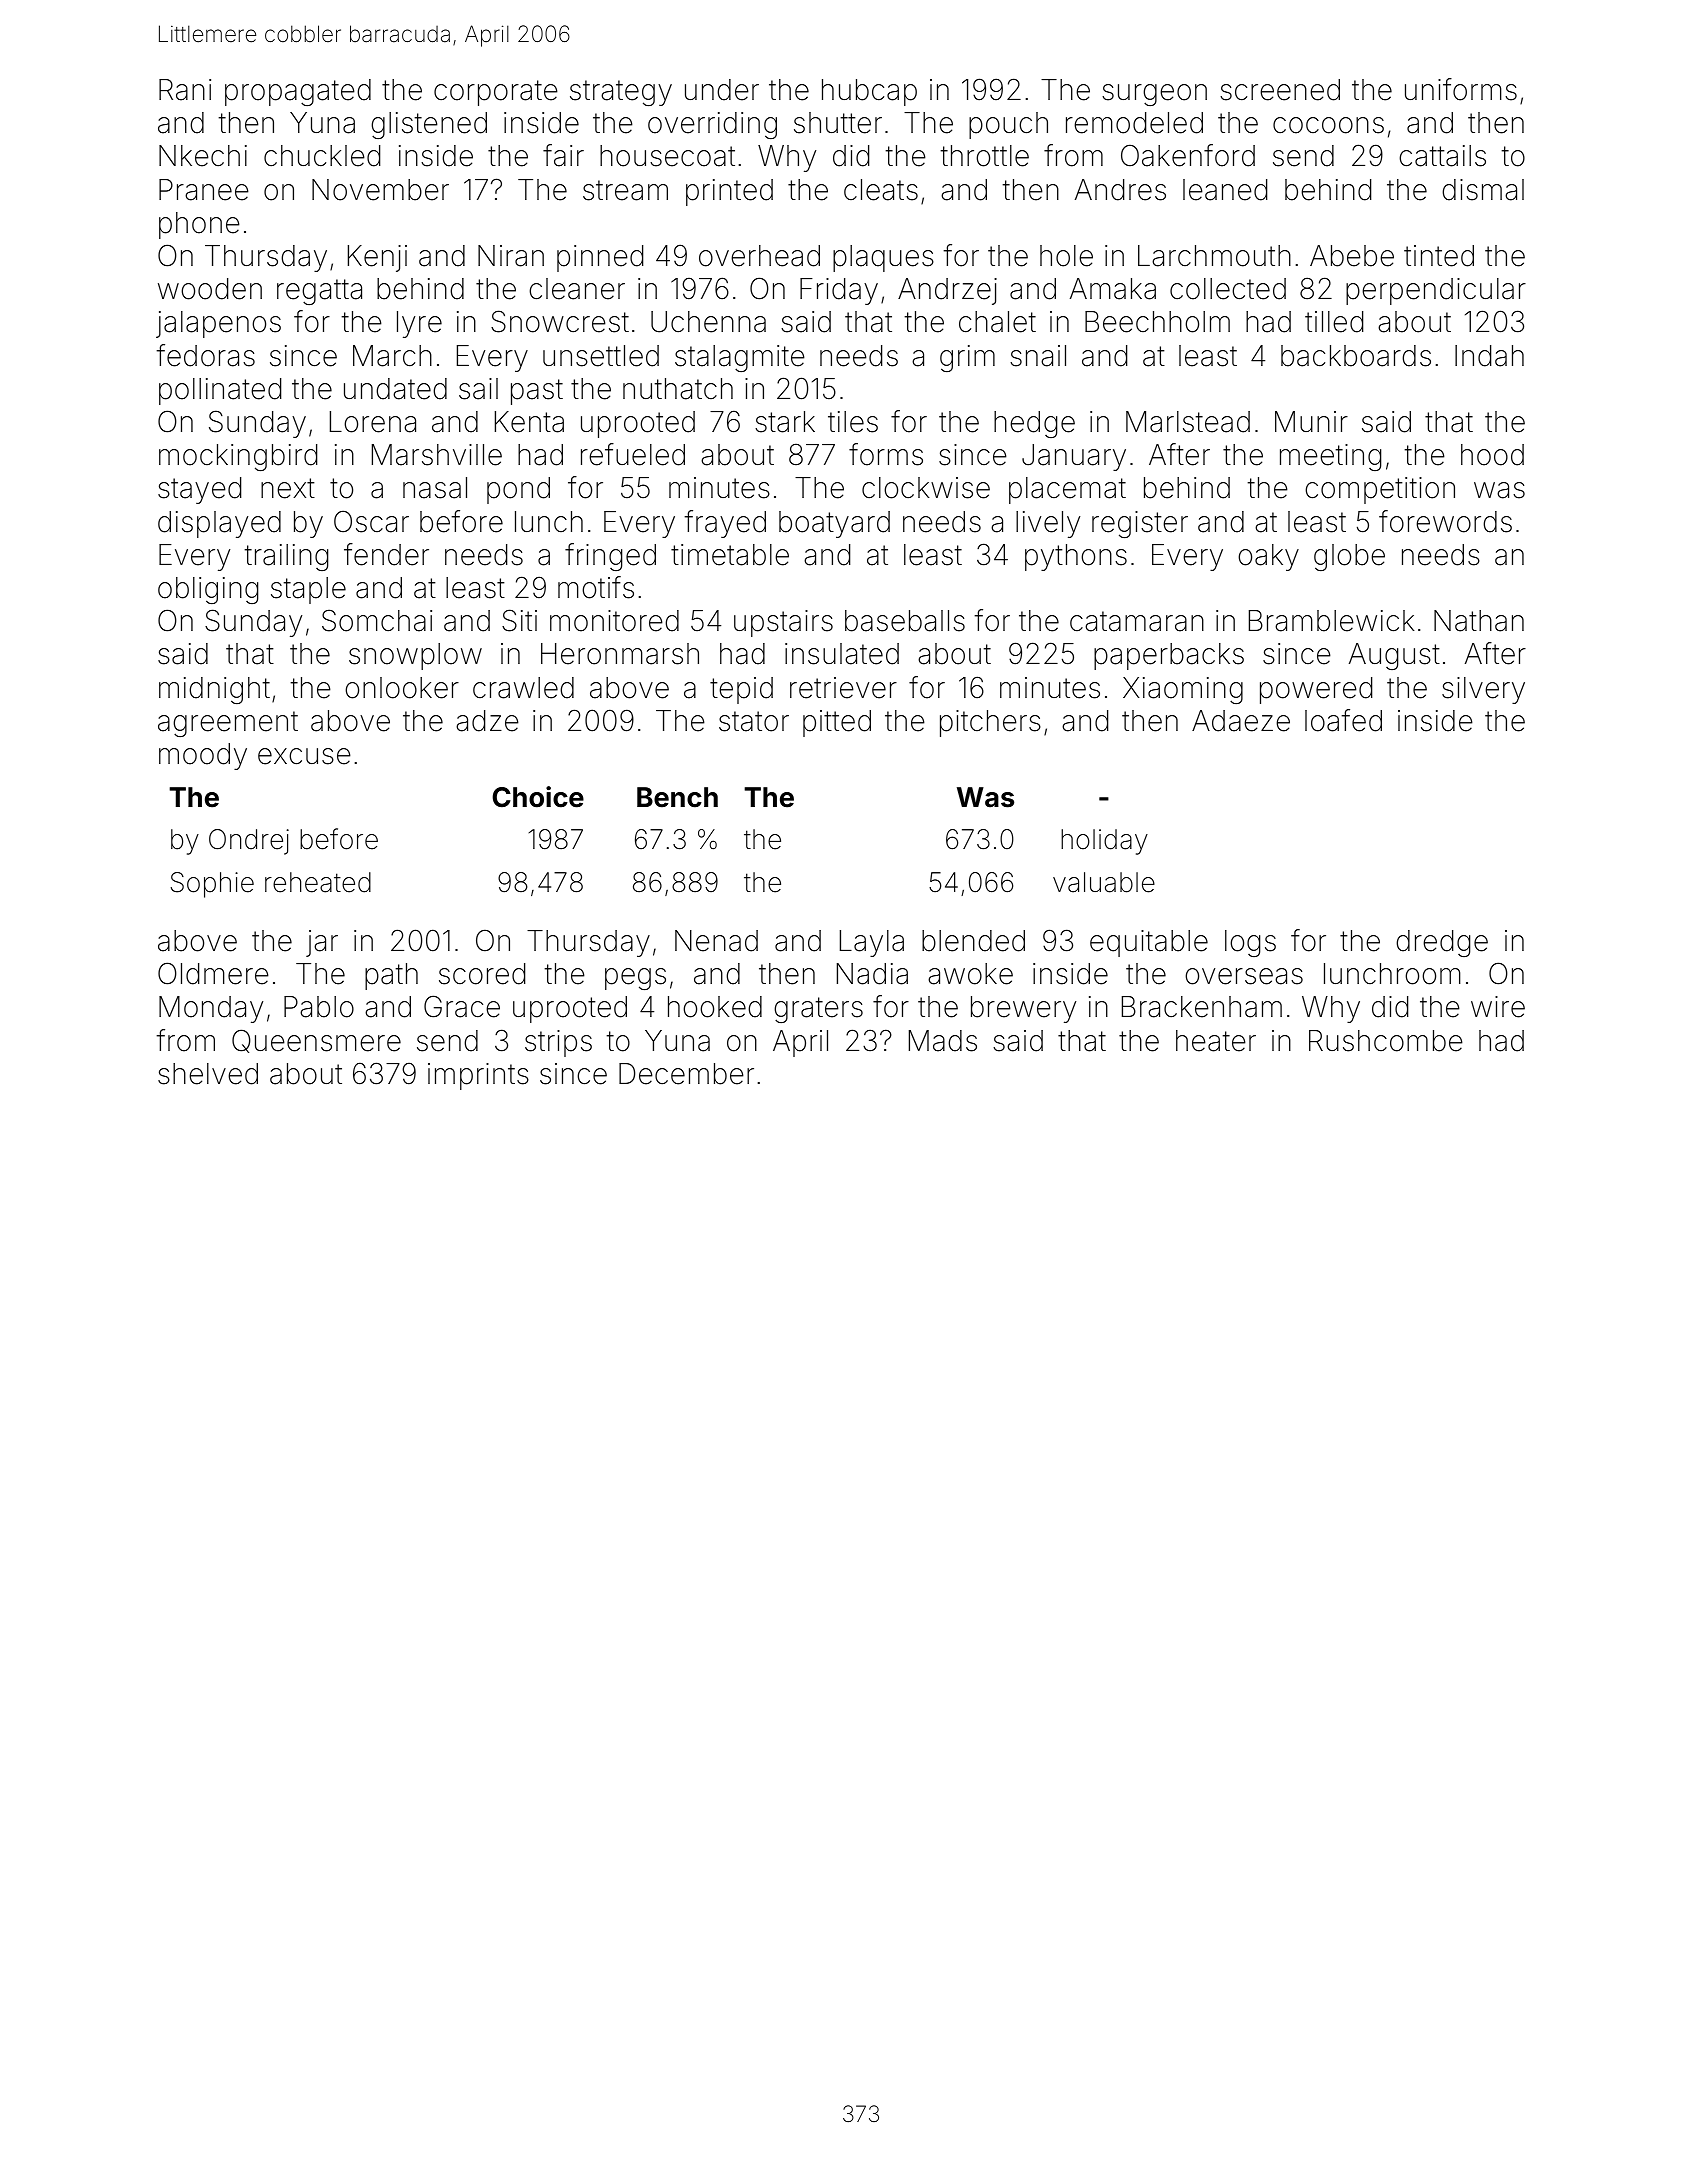 The height and width of the document is (2178, 1683). What do you see at coordinates (212, 885) in the document?
I see `Sophie` at bounding box center [212, 885].
